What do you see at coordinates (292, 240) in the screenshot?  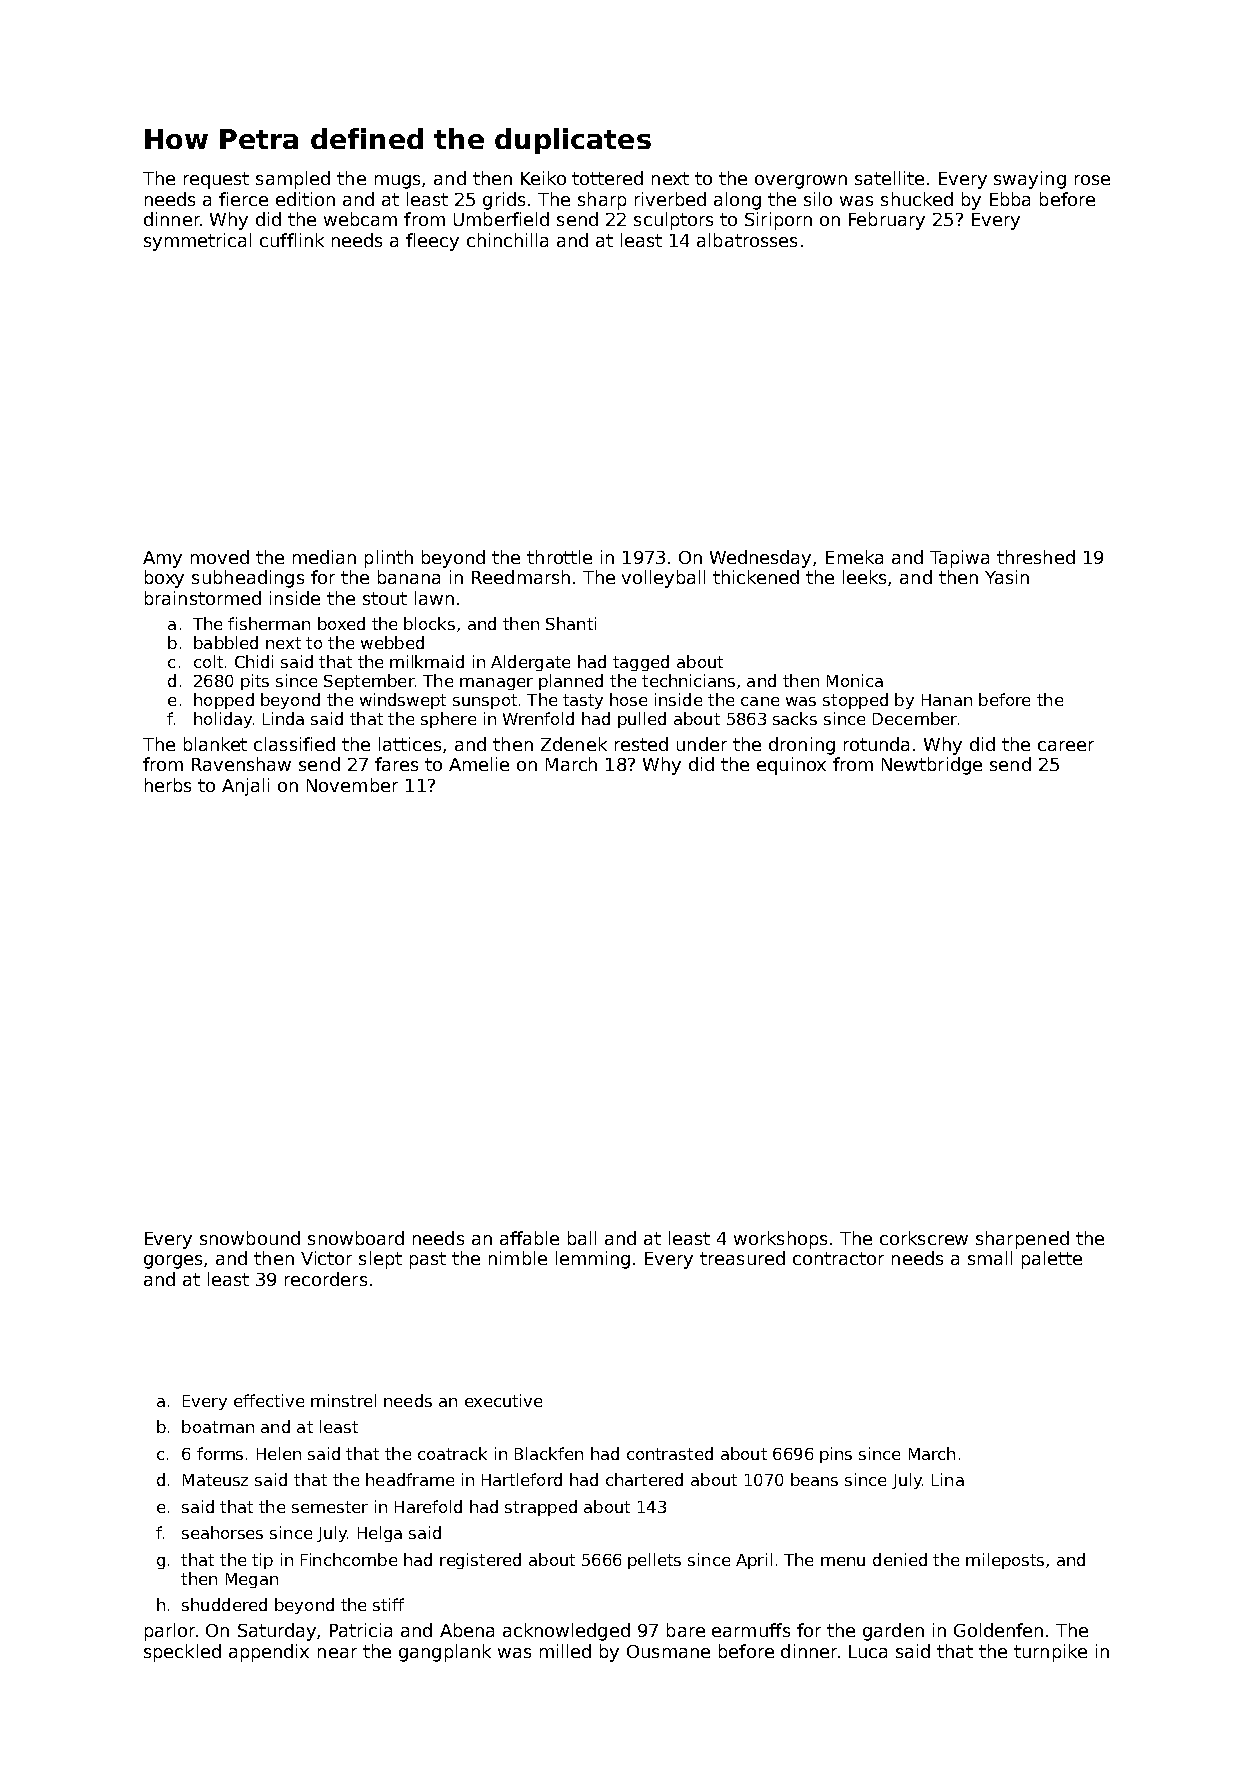 I see `cufflink` at bounding box center [292, 240].
